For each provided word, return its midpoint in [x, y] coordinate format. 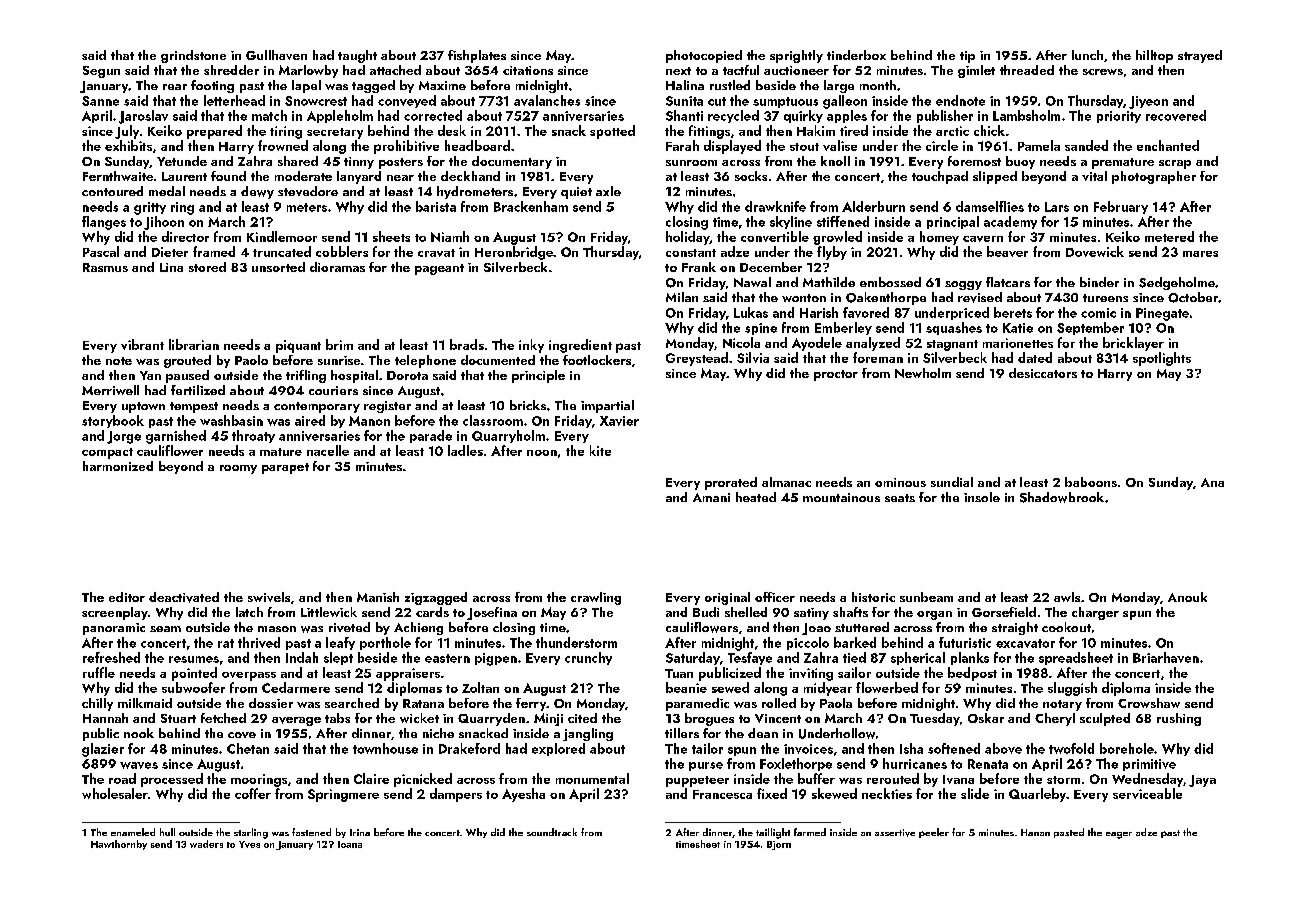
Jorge [124, 437]
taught [357, 56]
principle [538, 376]
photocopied [704, 56]
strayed [1200, 56]
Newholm [923, 373]
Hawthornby [119, 845]
